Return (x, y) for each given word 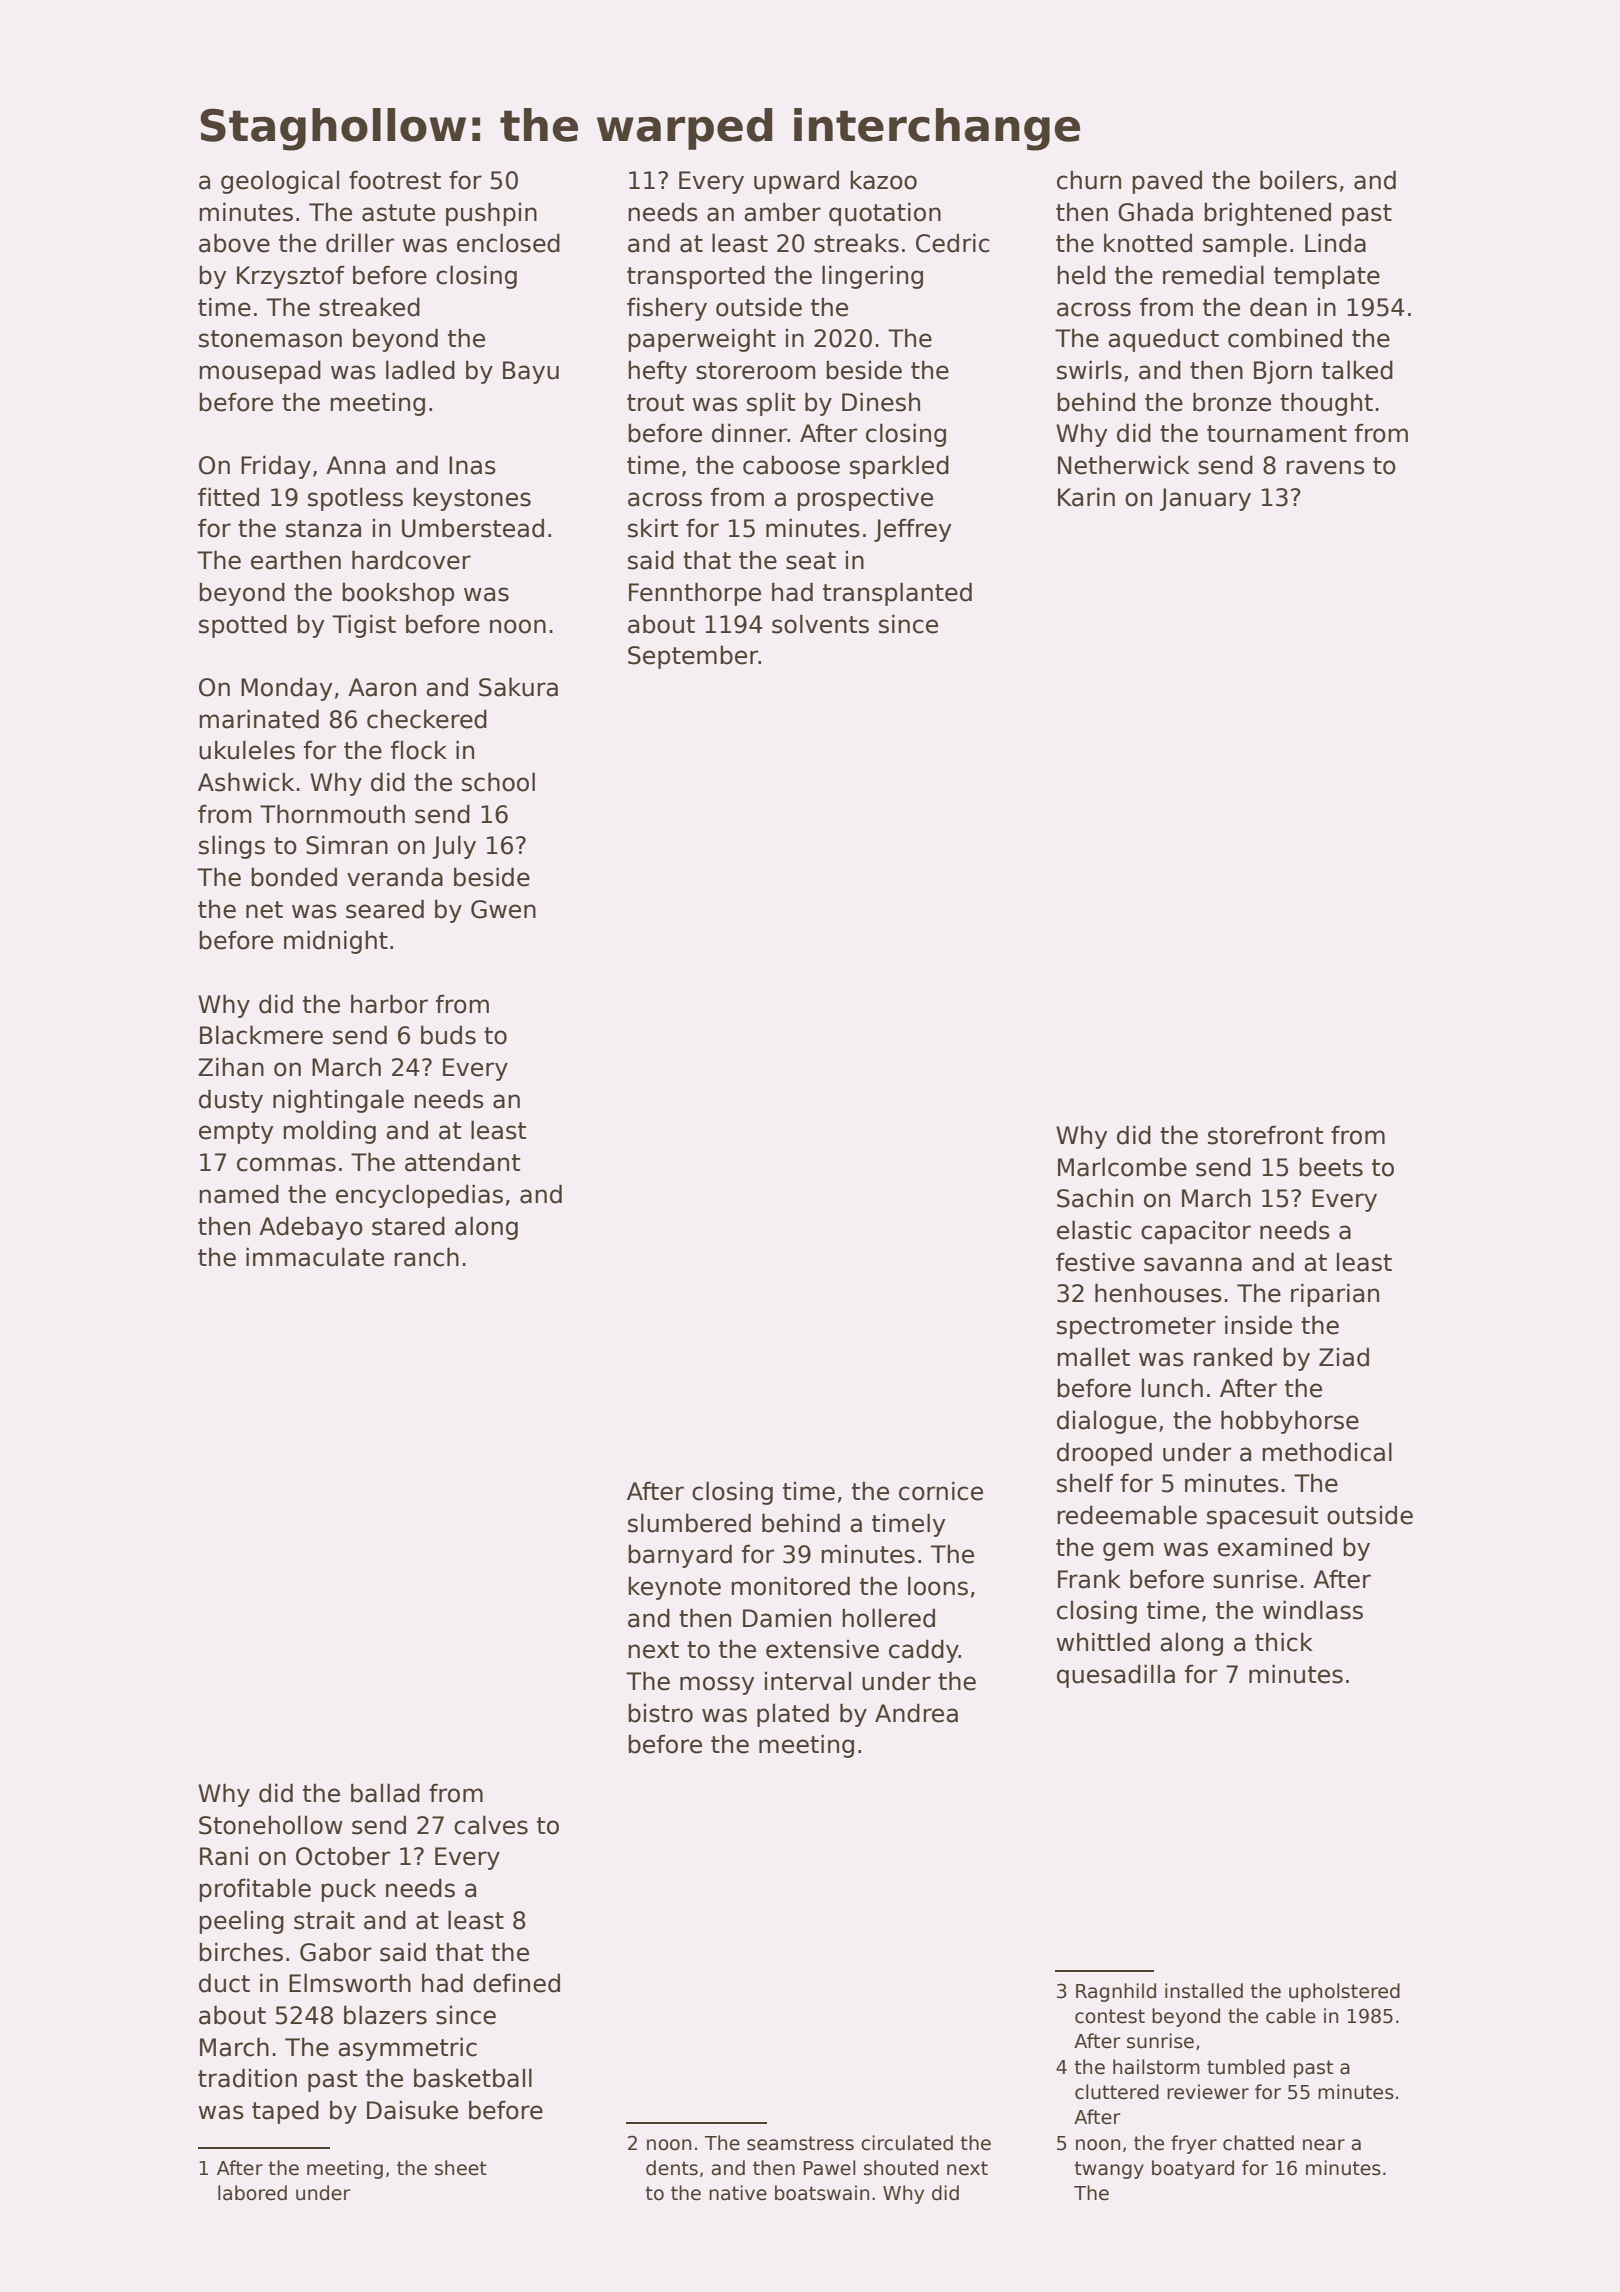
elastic (1094, 1230)
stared (408, 1226)
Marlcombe (1122, 1167)
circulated (907, 2143)
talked (1357, 370)
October (343, 1856)
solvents (820, 624)
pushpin (491, 214)
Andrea (916, 1713)
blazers (385, 2015)
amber (782, 212)
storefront (1265, 1135)
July (454, 847)
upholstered (1344, 1992)
